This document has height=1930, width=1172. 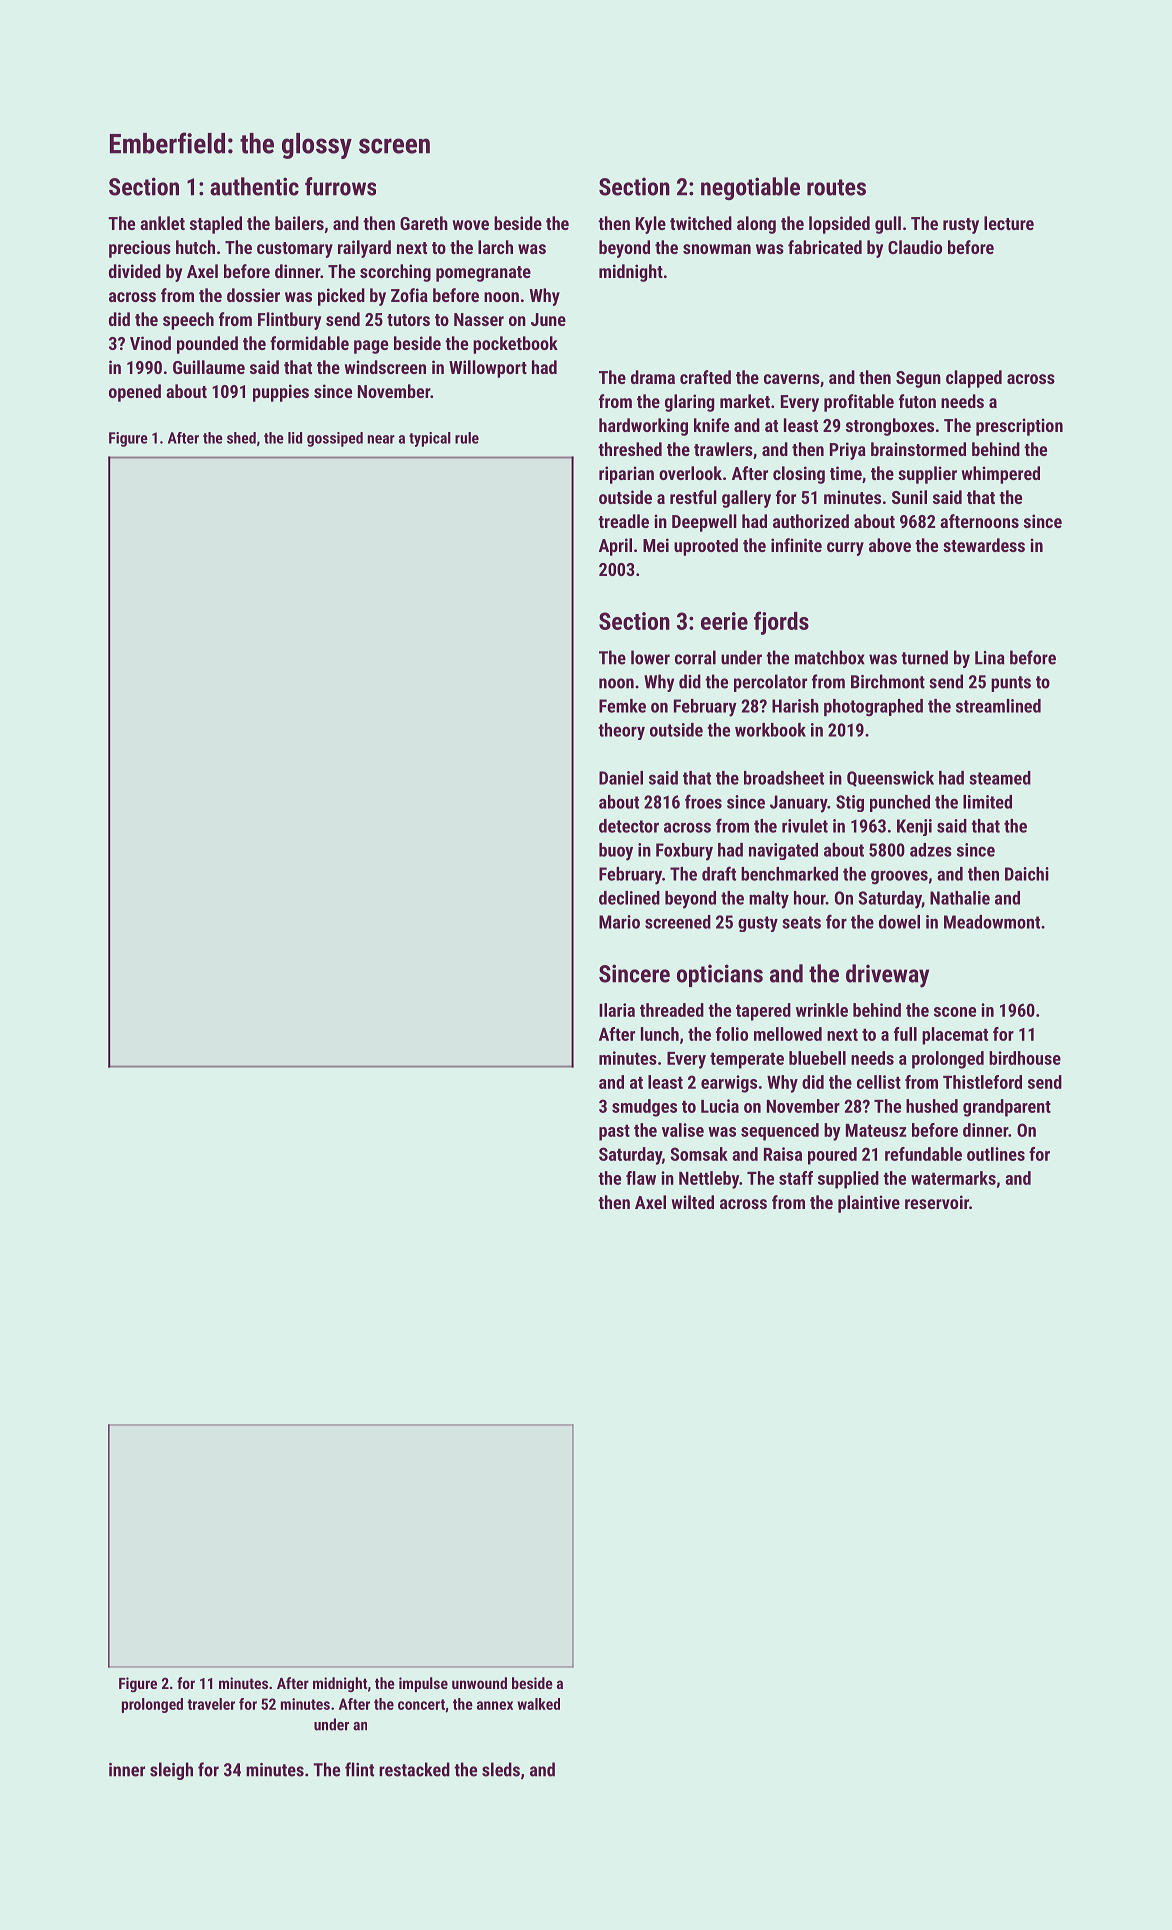 I want to click on Daniel, so click(x=621, y=778).
